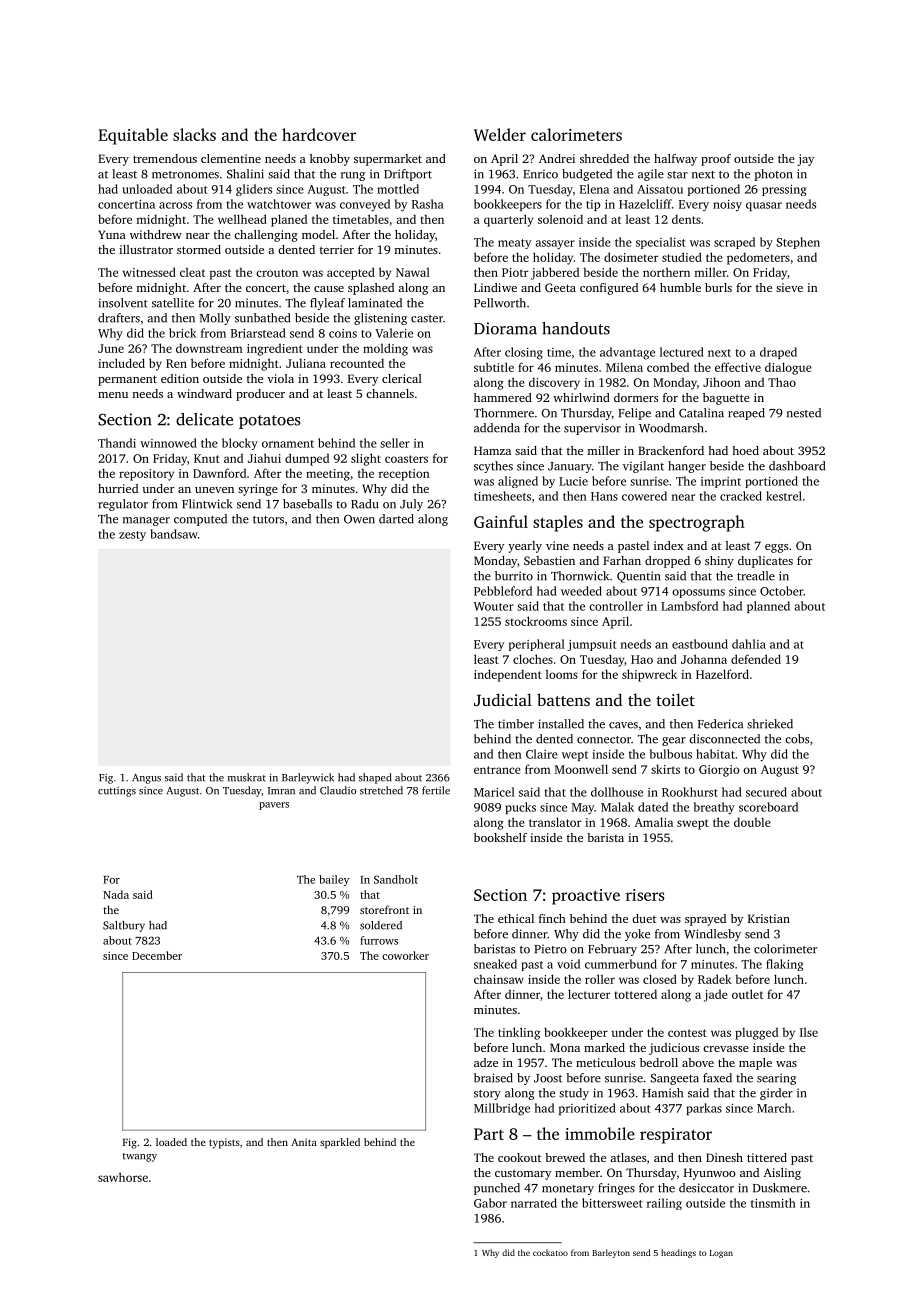 Image resolution: width=924 pixels, height=1308 pixels. Describe the element at coordinates (537, 645) in the document. I see `peripheral` at that location.
